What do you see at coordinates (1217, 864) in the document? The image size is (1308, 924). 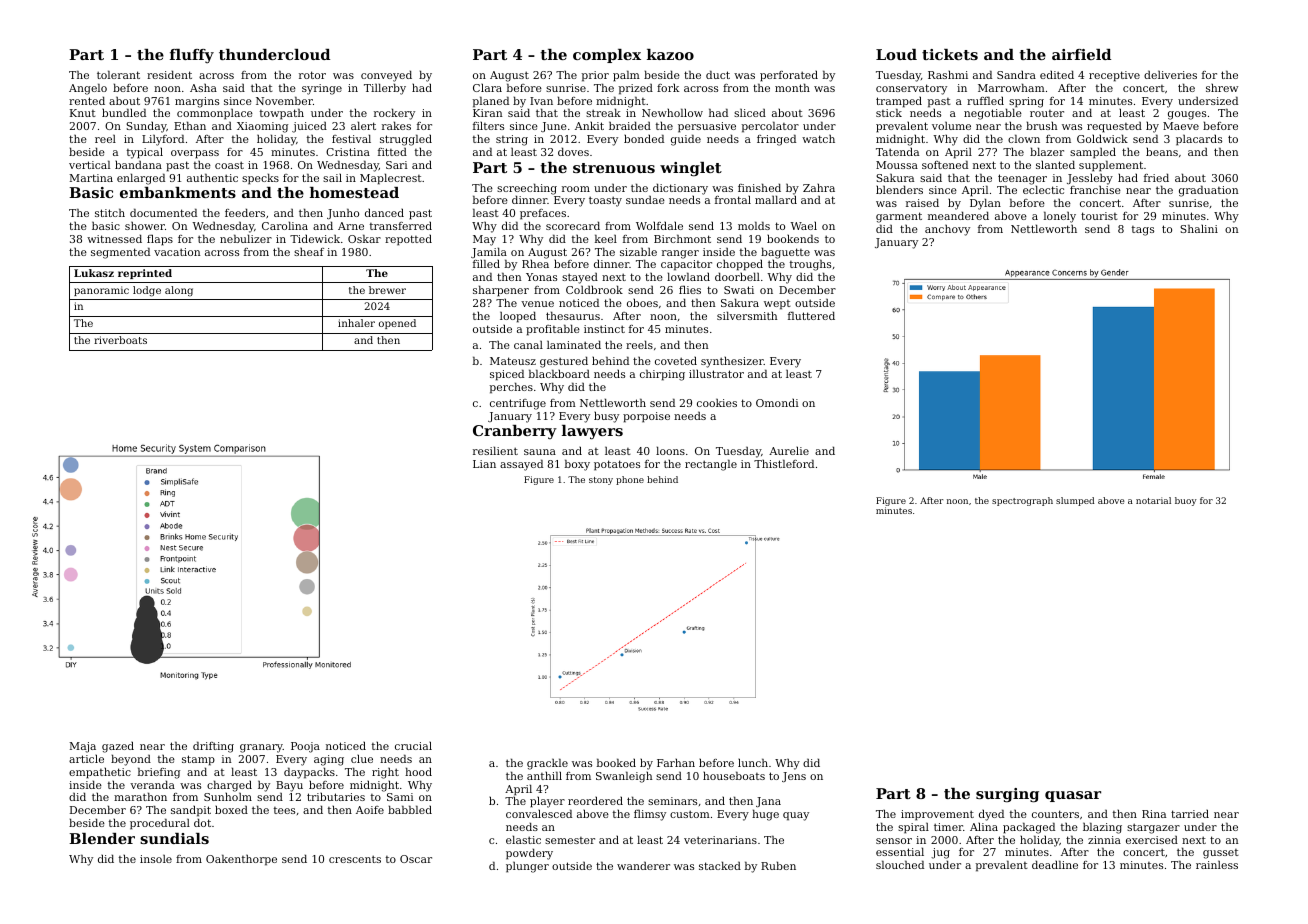 I see `rainless` at bounding box center [1217, 864].
